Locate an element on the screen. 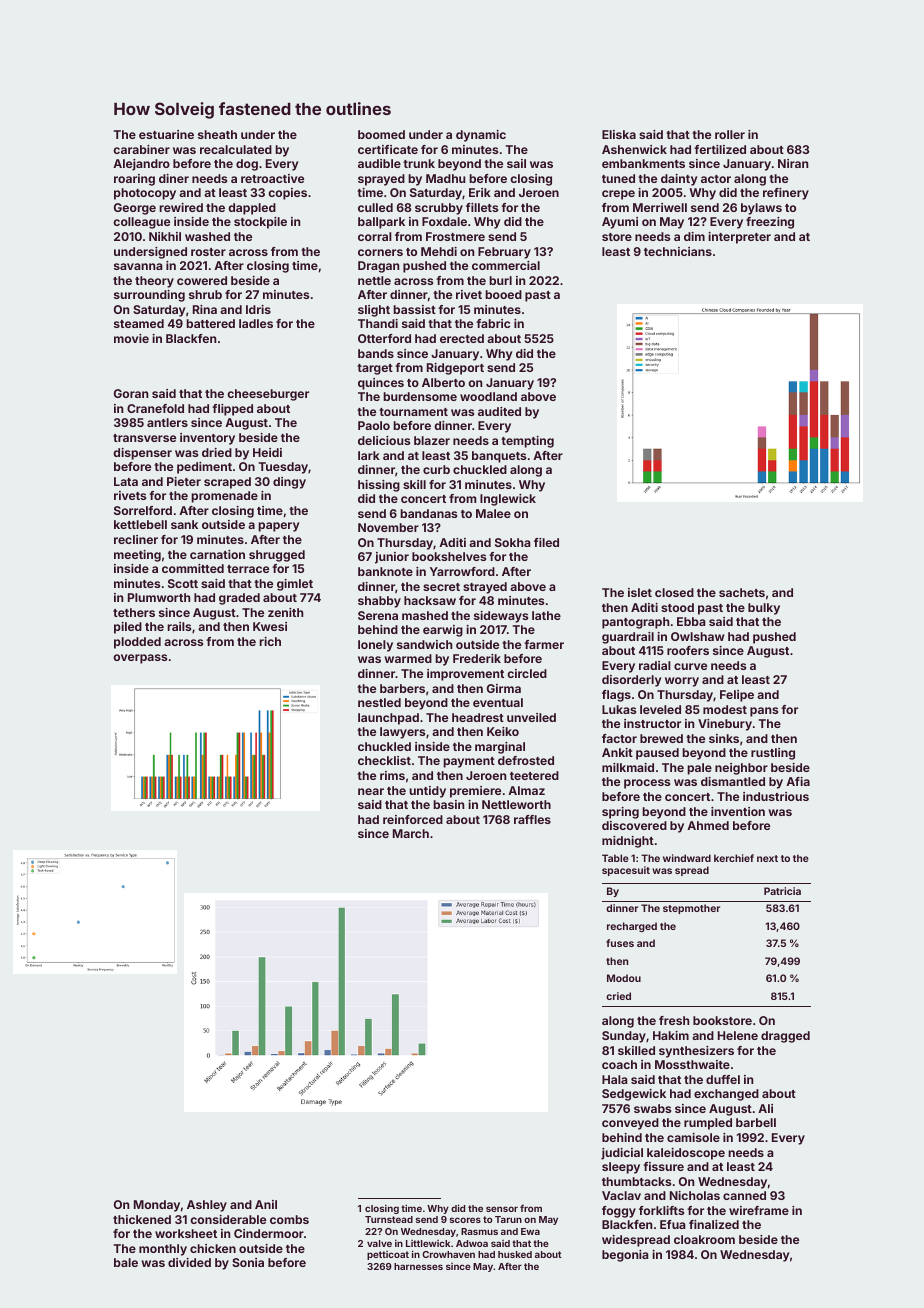 The height and width of the screenshot is (1308, 924). interpreter is located at coordinates (739, 238).
